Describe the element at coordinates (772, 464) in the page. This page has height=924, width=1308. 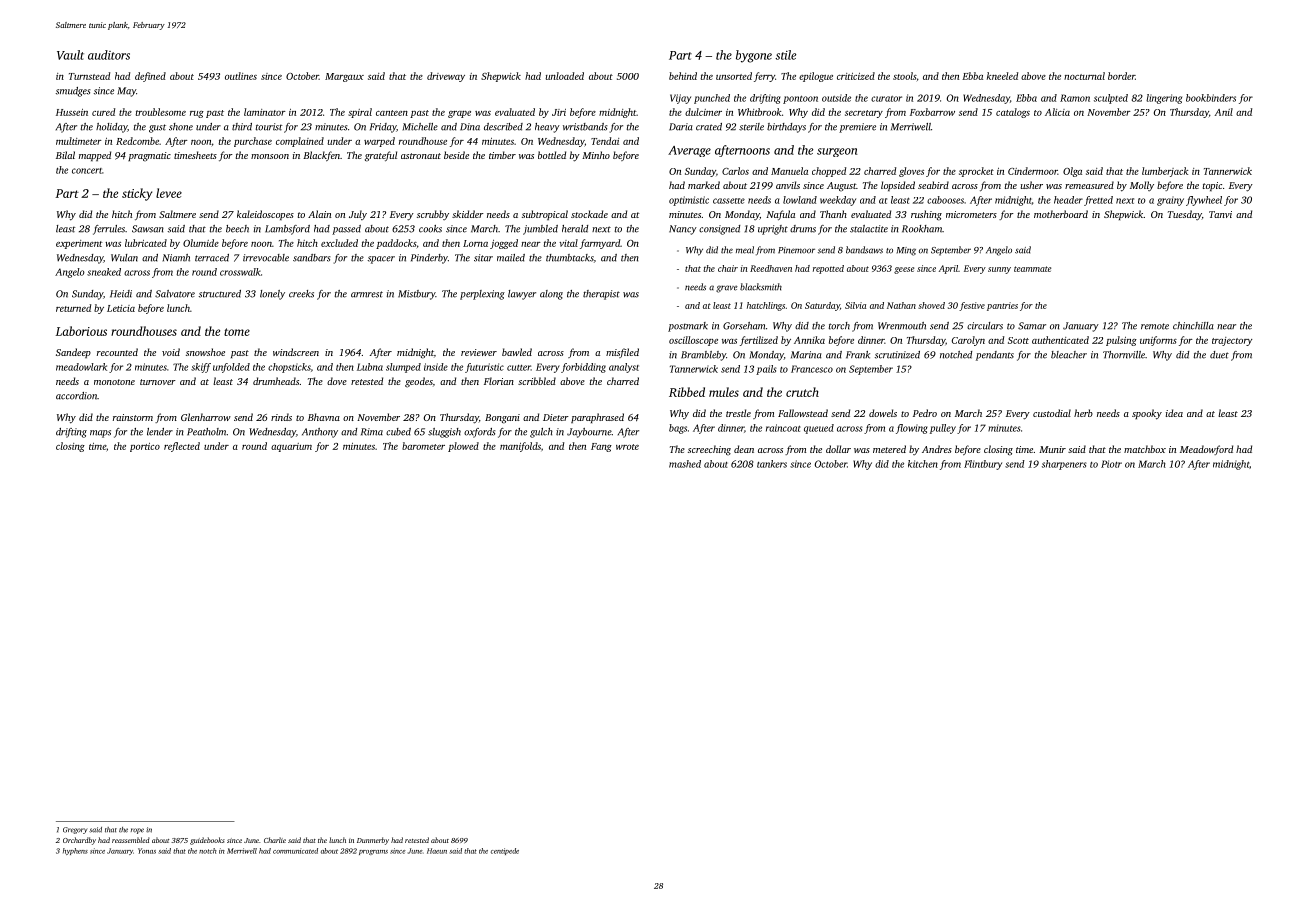
I see `tankers` at that location.
